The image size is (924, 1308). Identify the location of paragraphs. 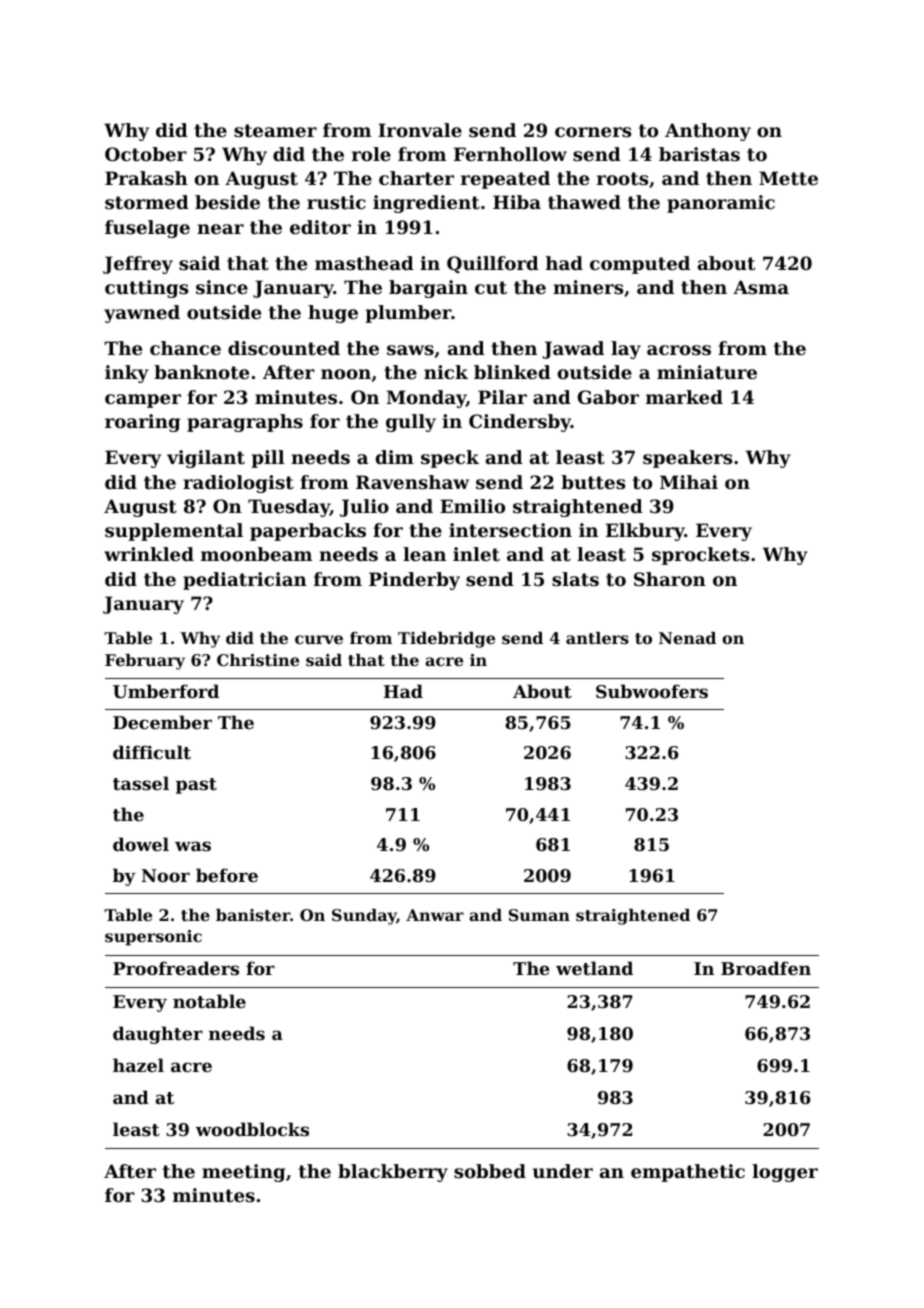
(245, 423).
